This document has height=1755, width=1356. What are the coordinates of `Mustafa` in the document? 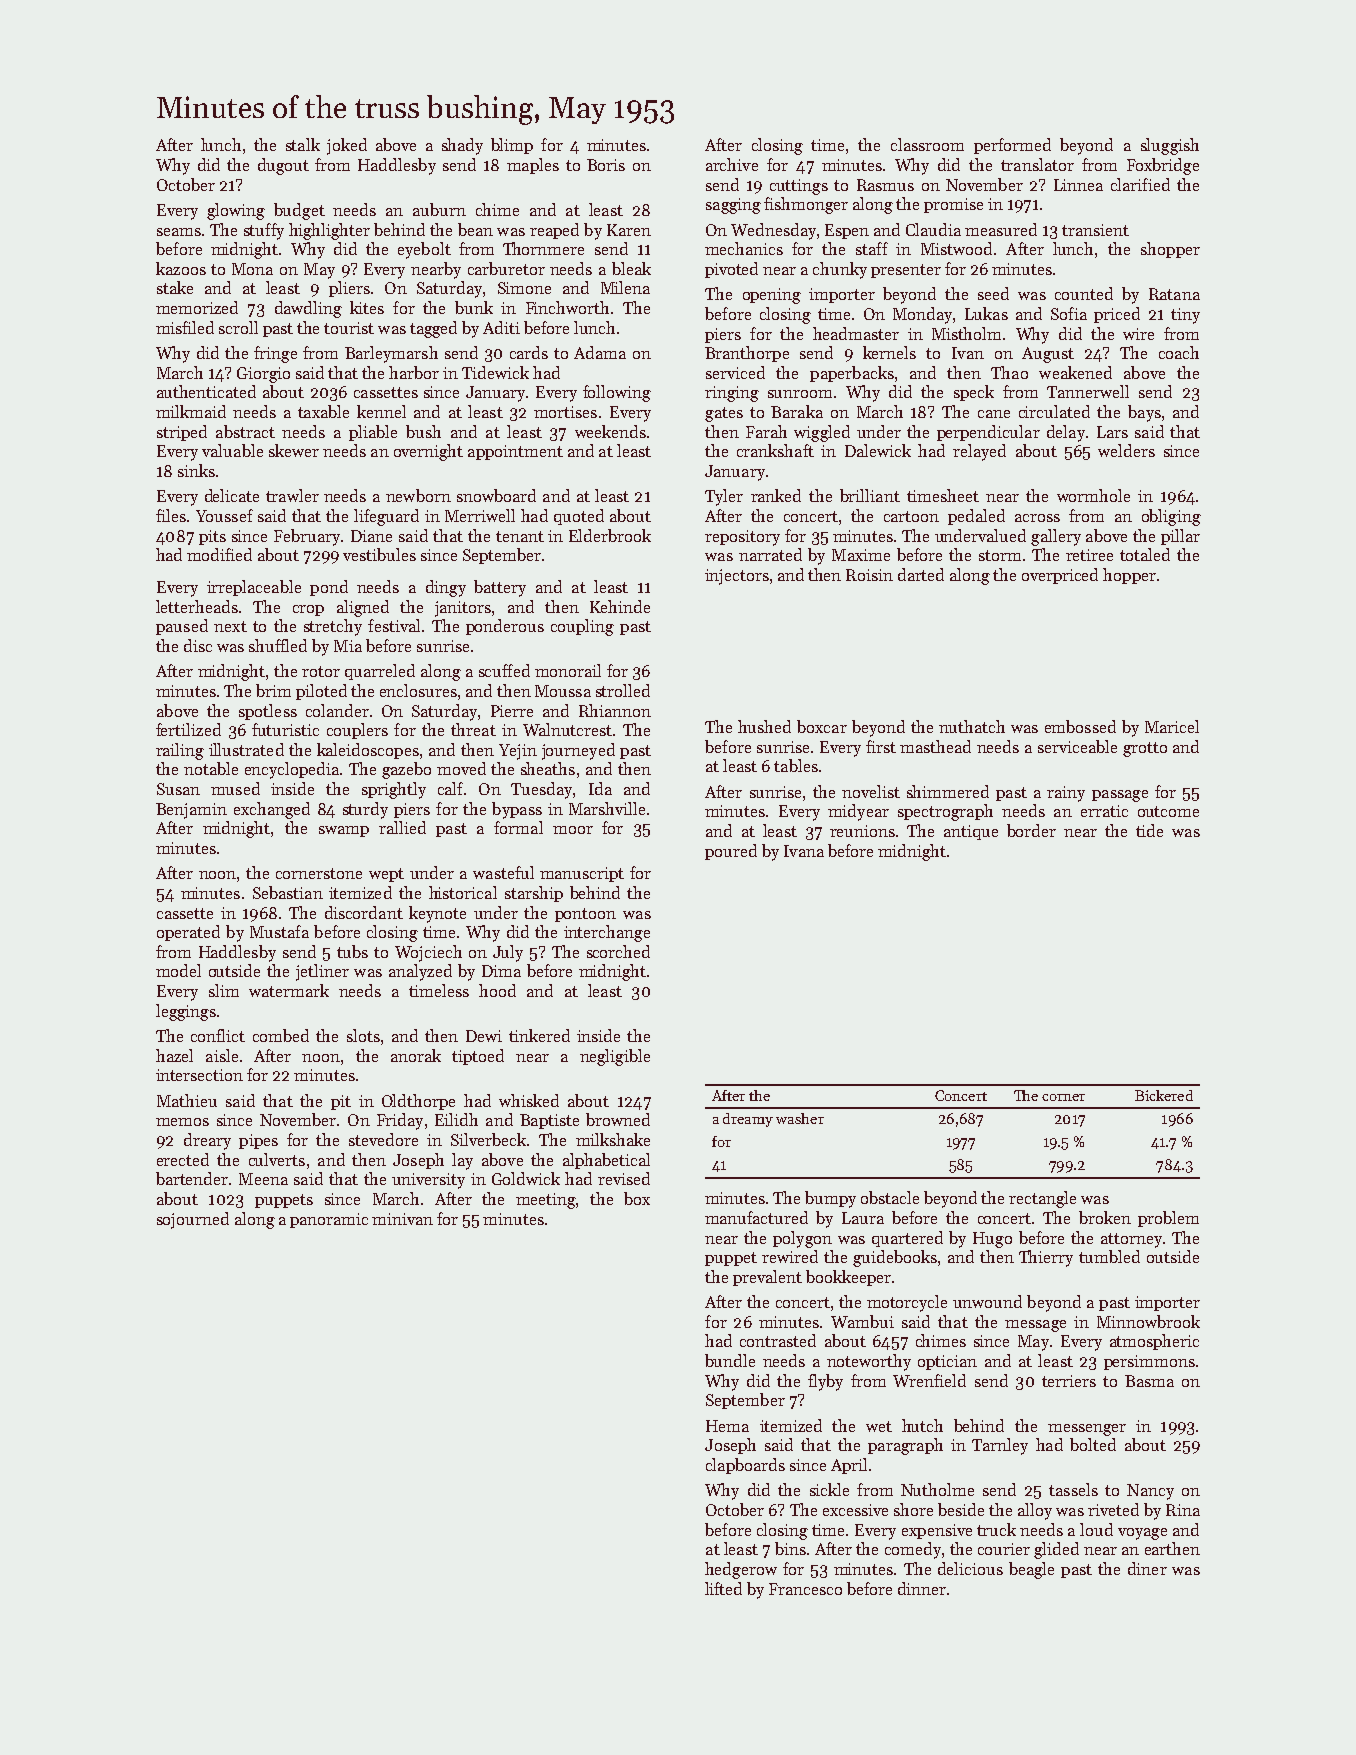 It's located at (279, 931).
